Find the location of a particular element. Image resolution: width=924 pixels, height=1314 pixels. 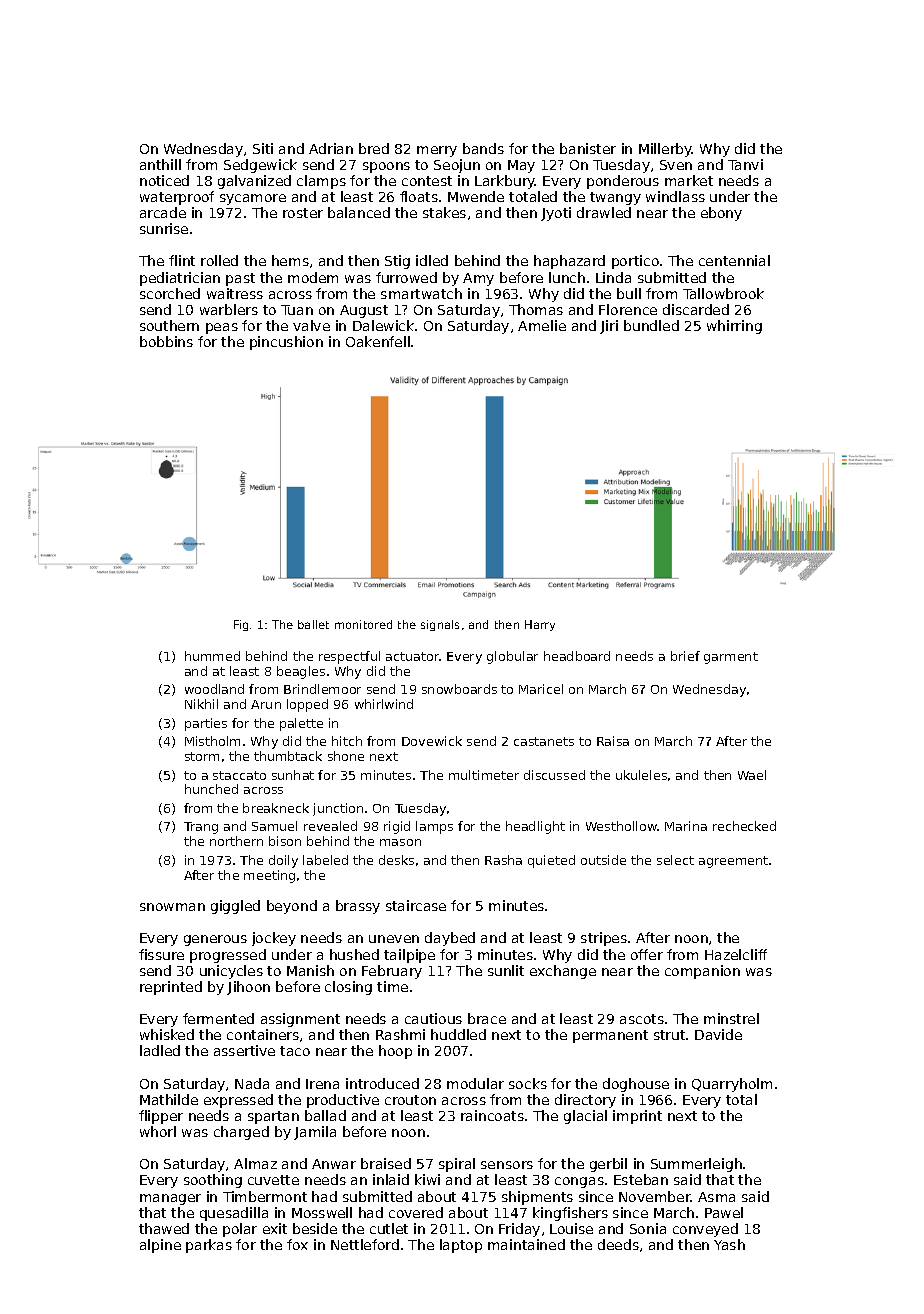

ponderous is located at coordinates (623, 182).
